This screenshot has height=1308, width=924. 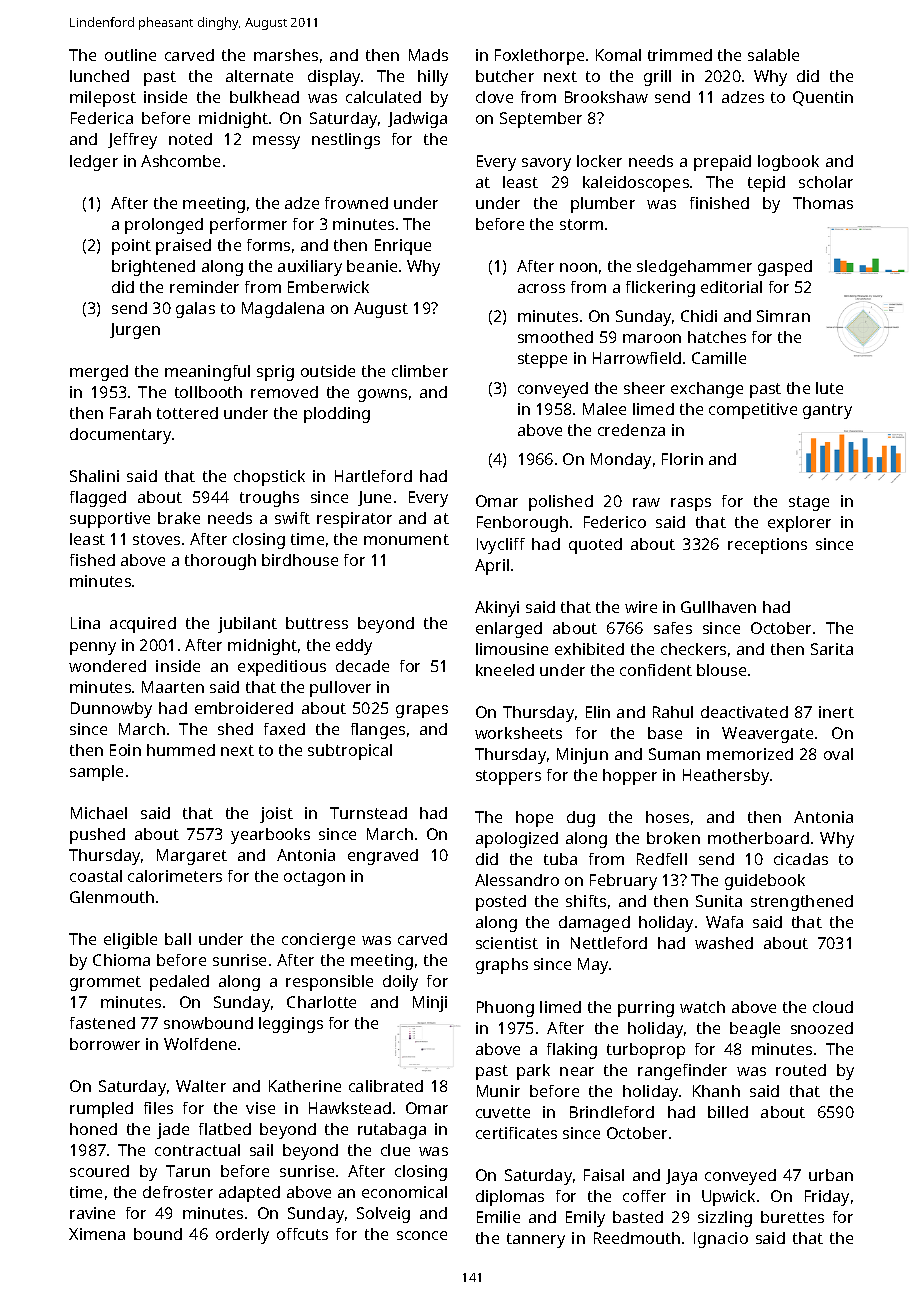 I want to click on sconce, so click(x=422, y=1235).
